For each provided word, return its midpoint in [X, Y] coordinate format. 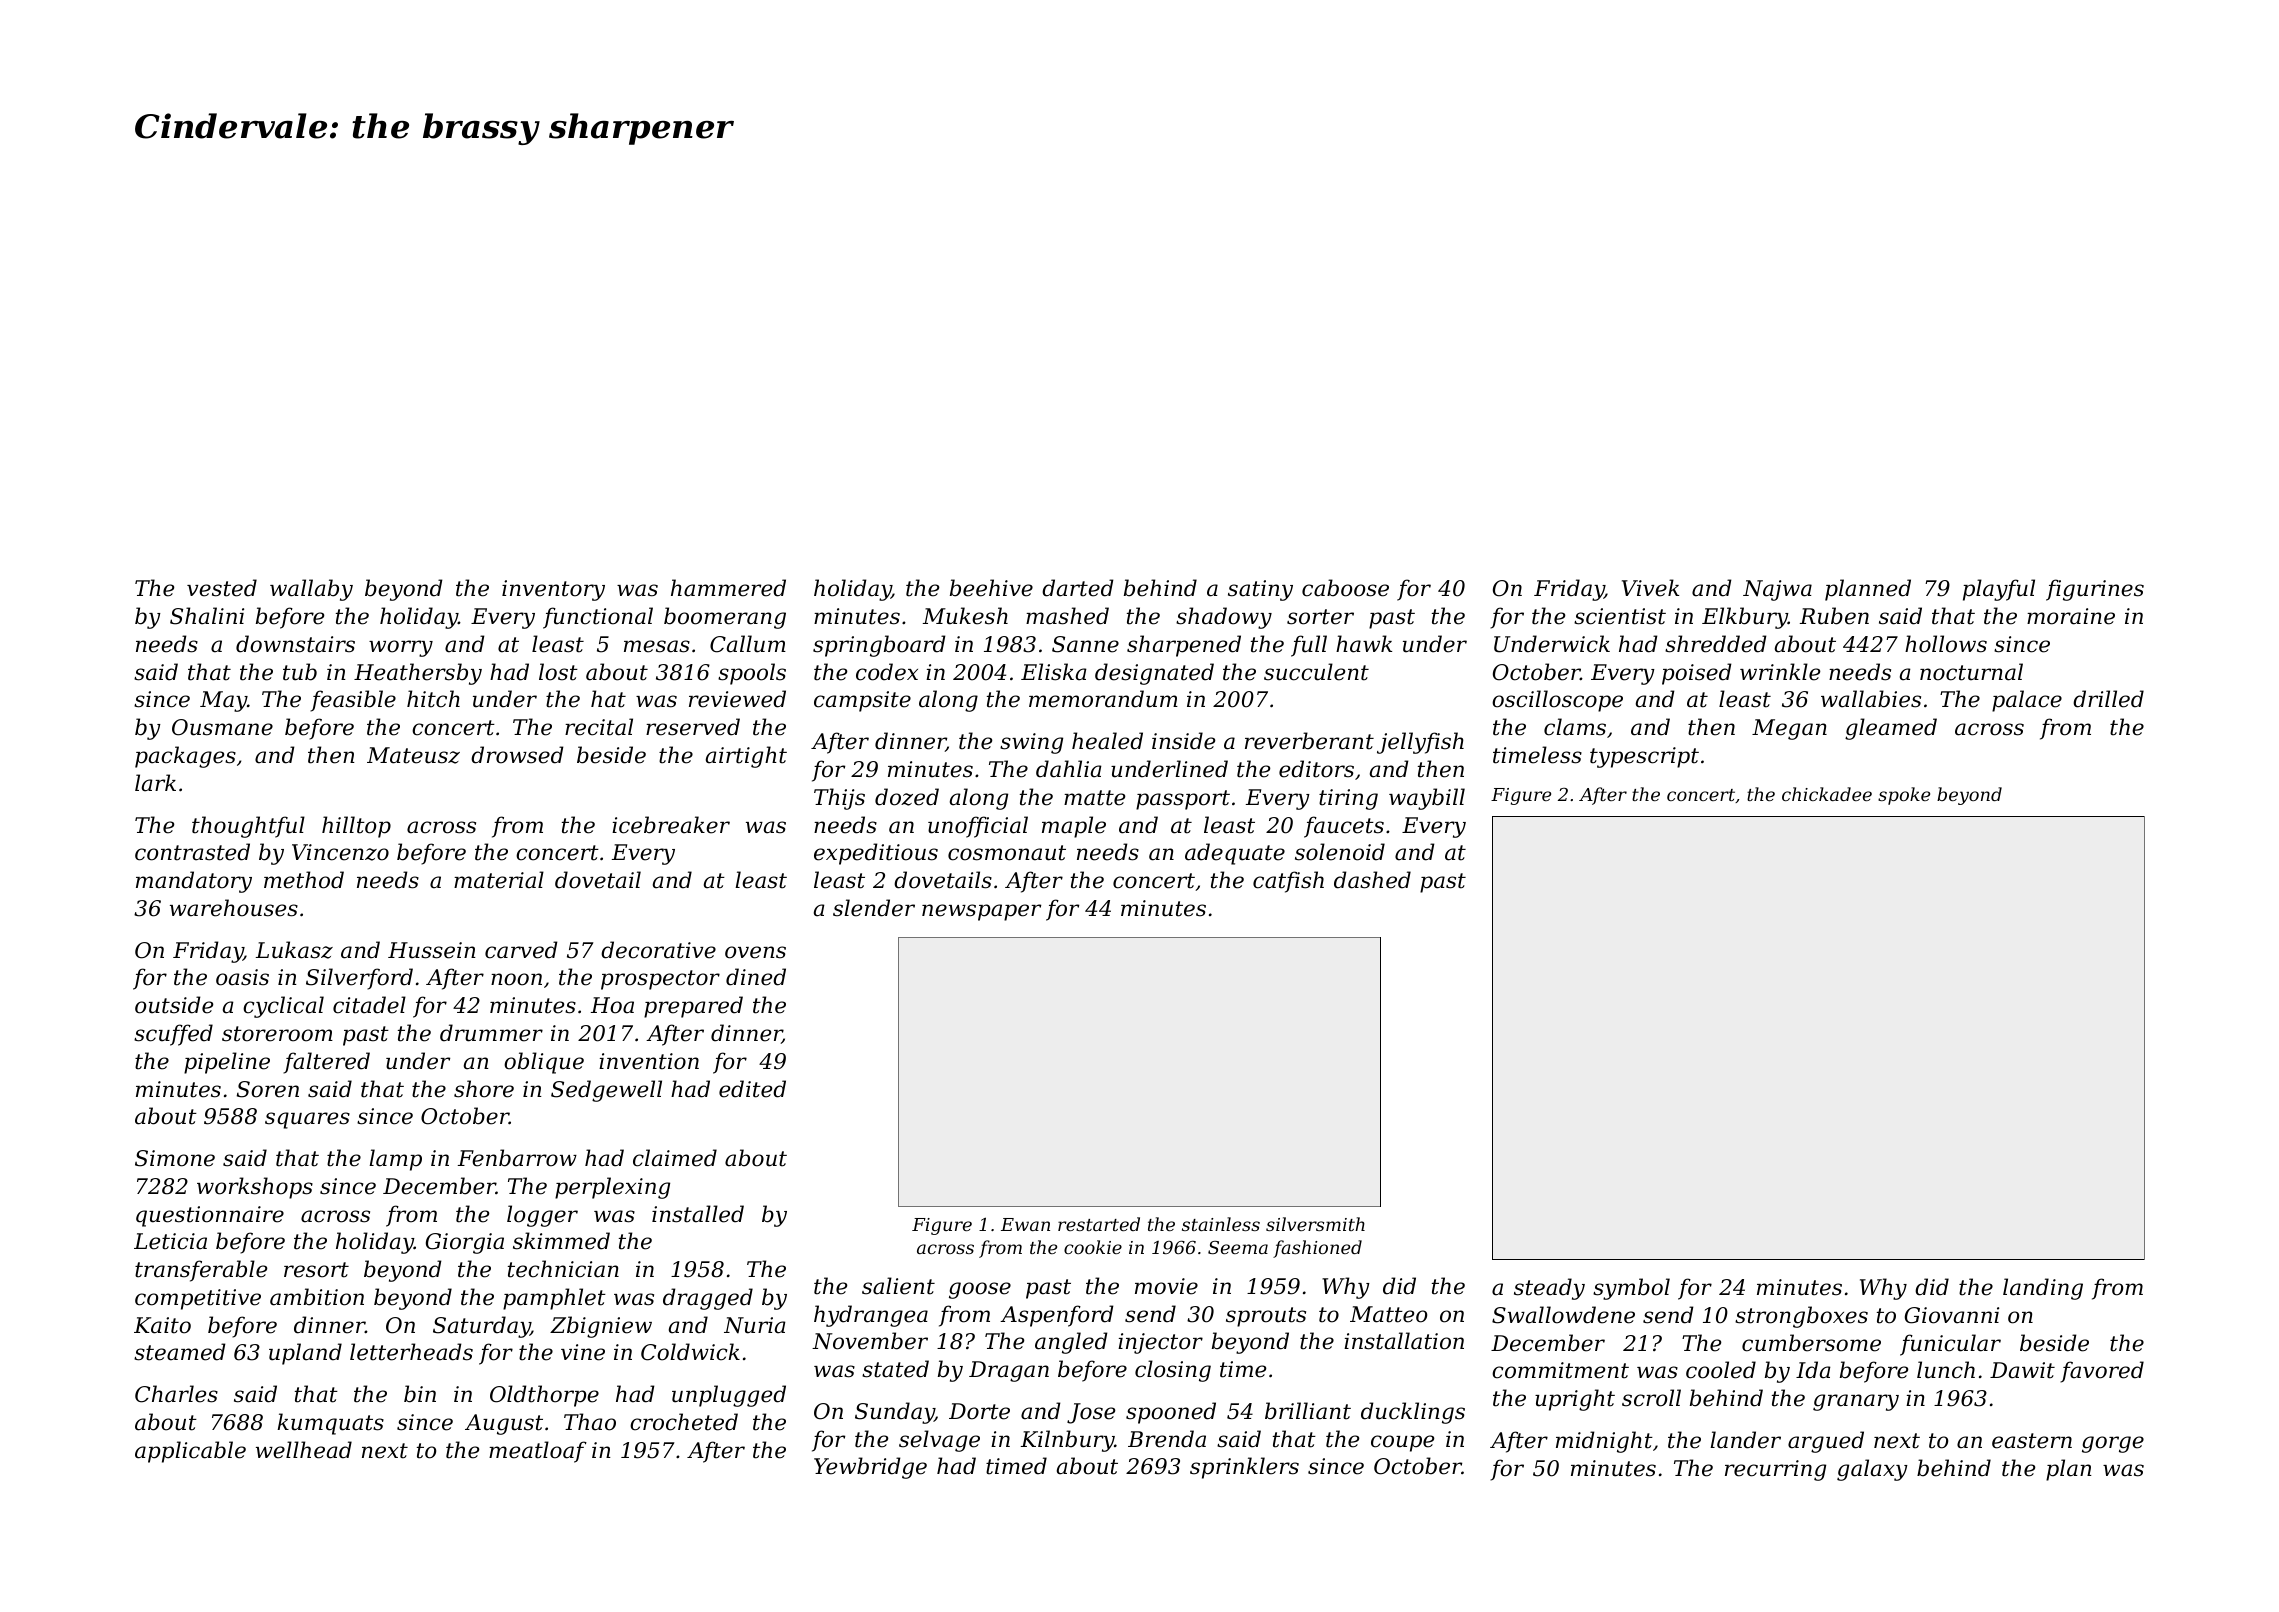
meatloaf [538, 1452]
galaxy [1872, 1470]
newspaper [981, 912]
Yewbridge [870, 1468]
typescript [1644, 757]
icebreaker [671, 825]
